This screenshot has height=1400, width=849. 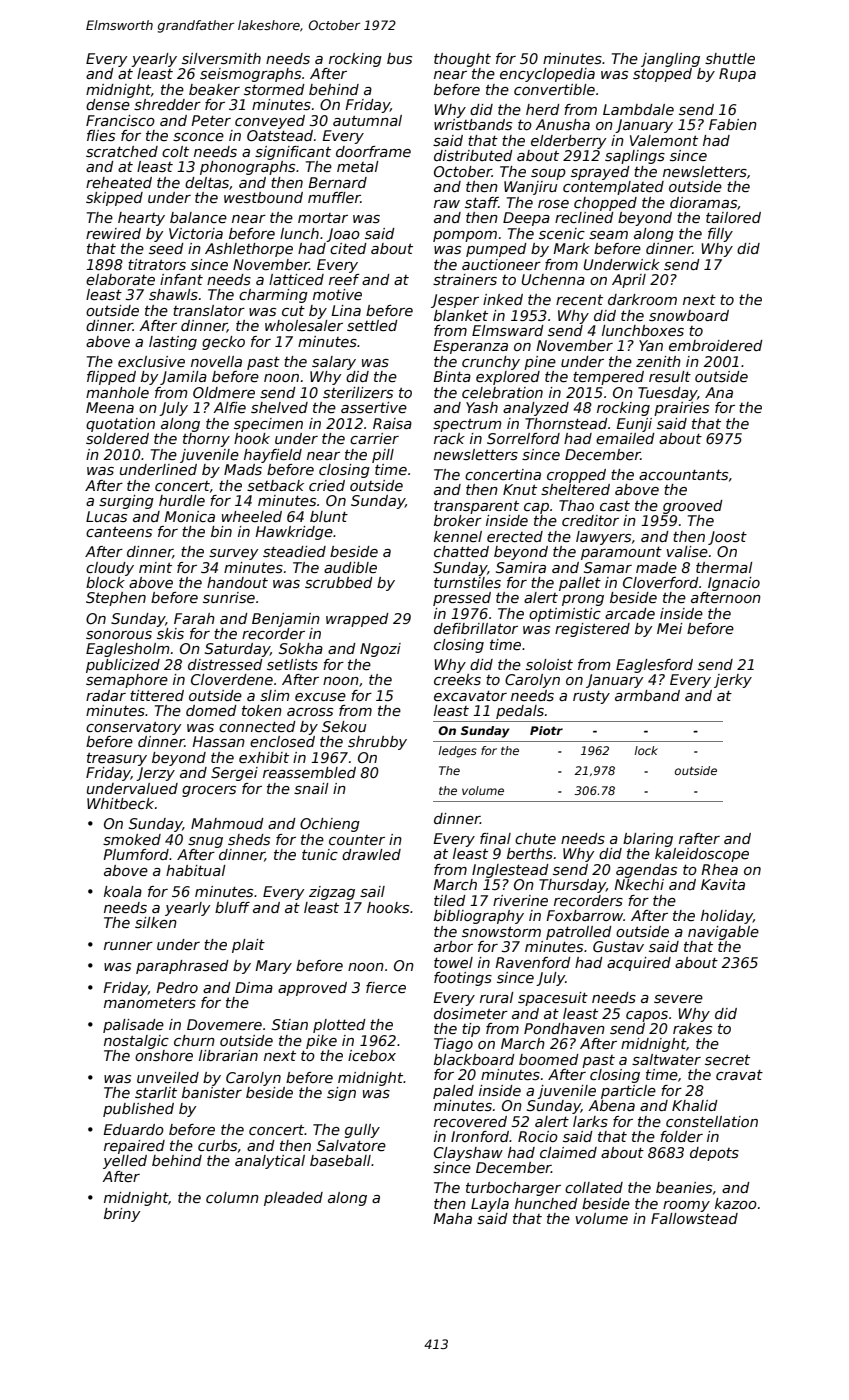 I want to click on published, so click(x=138, y=1110).
